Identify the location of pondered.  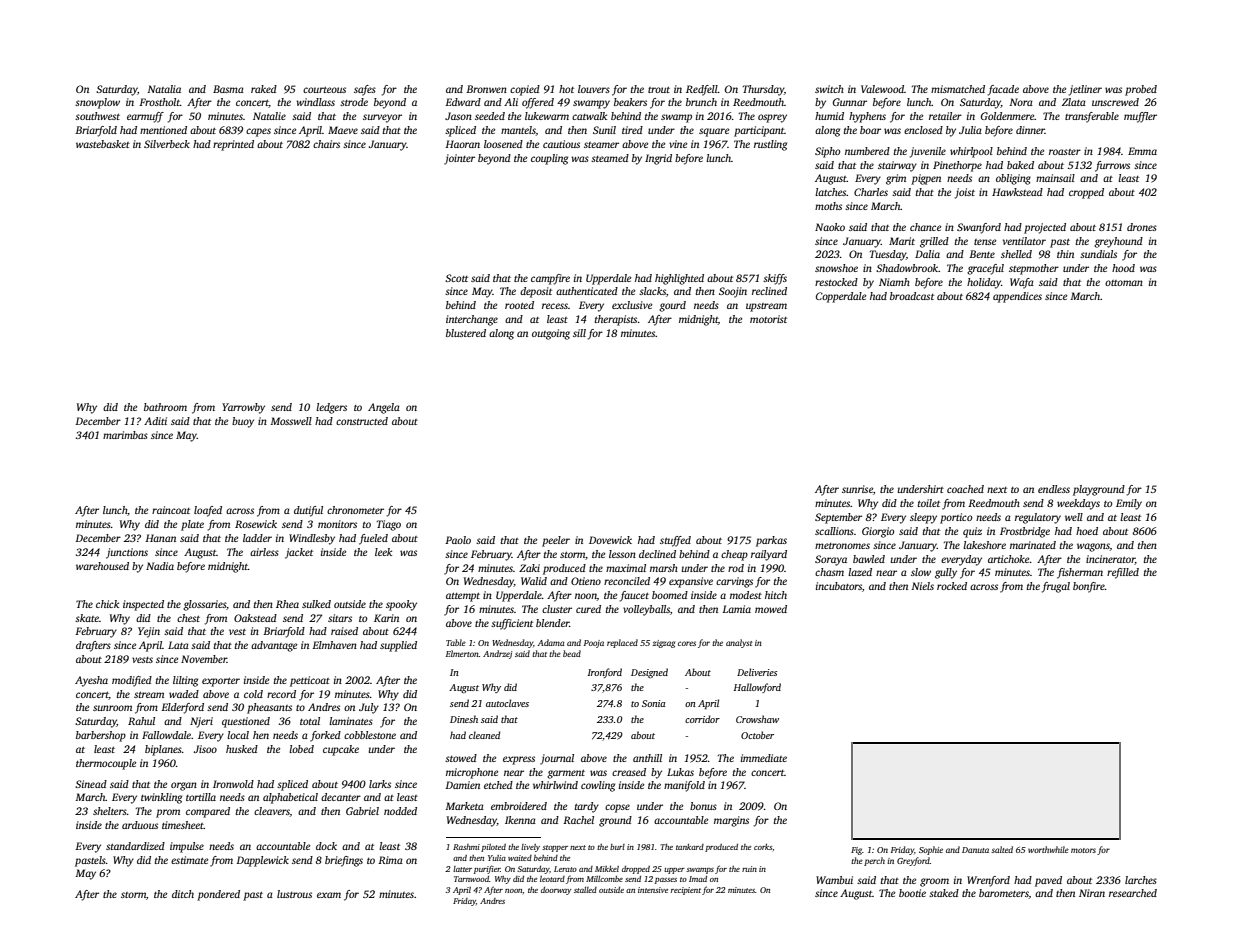
(218, 895).
